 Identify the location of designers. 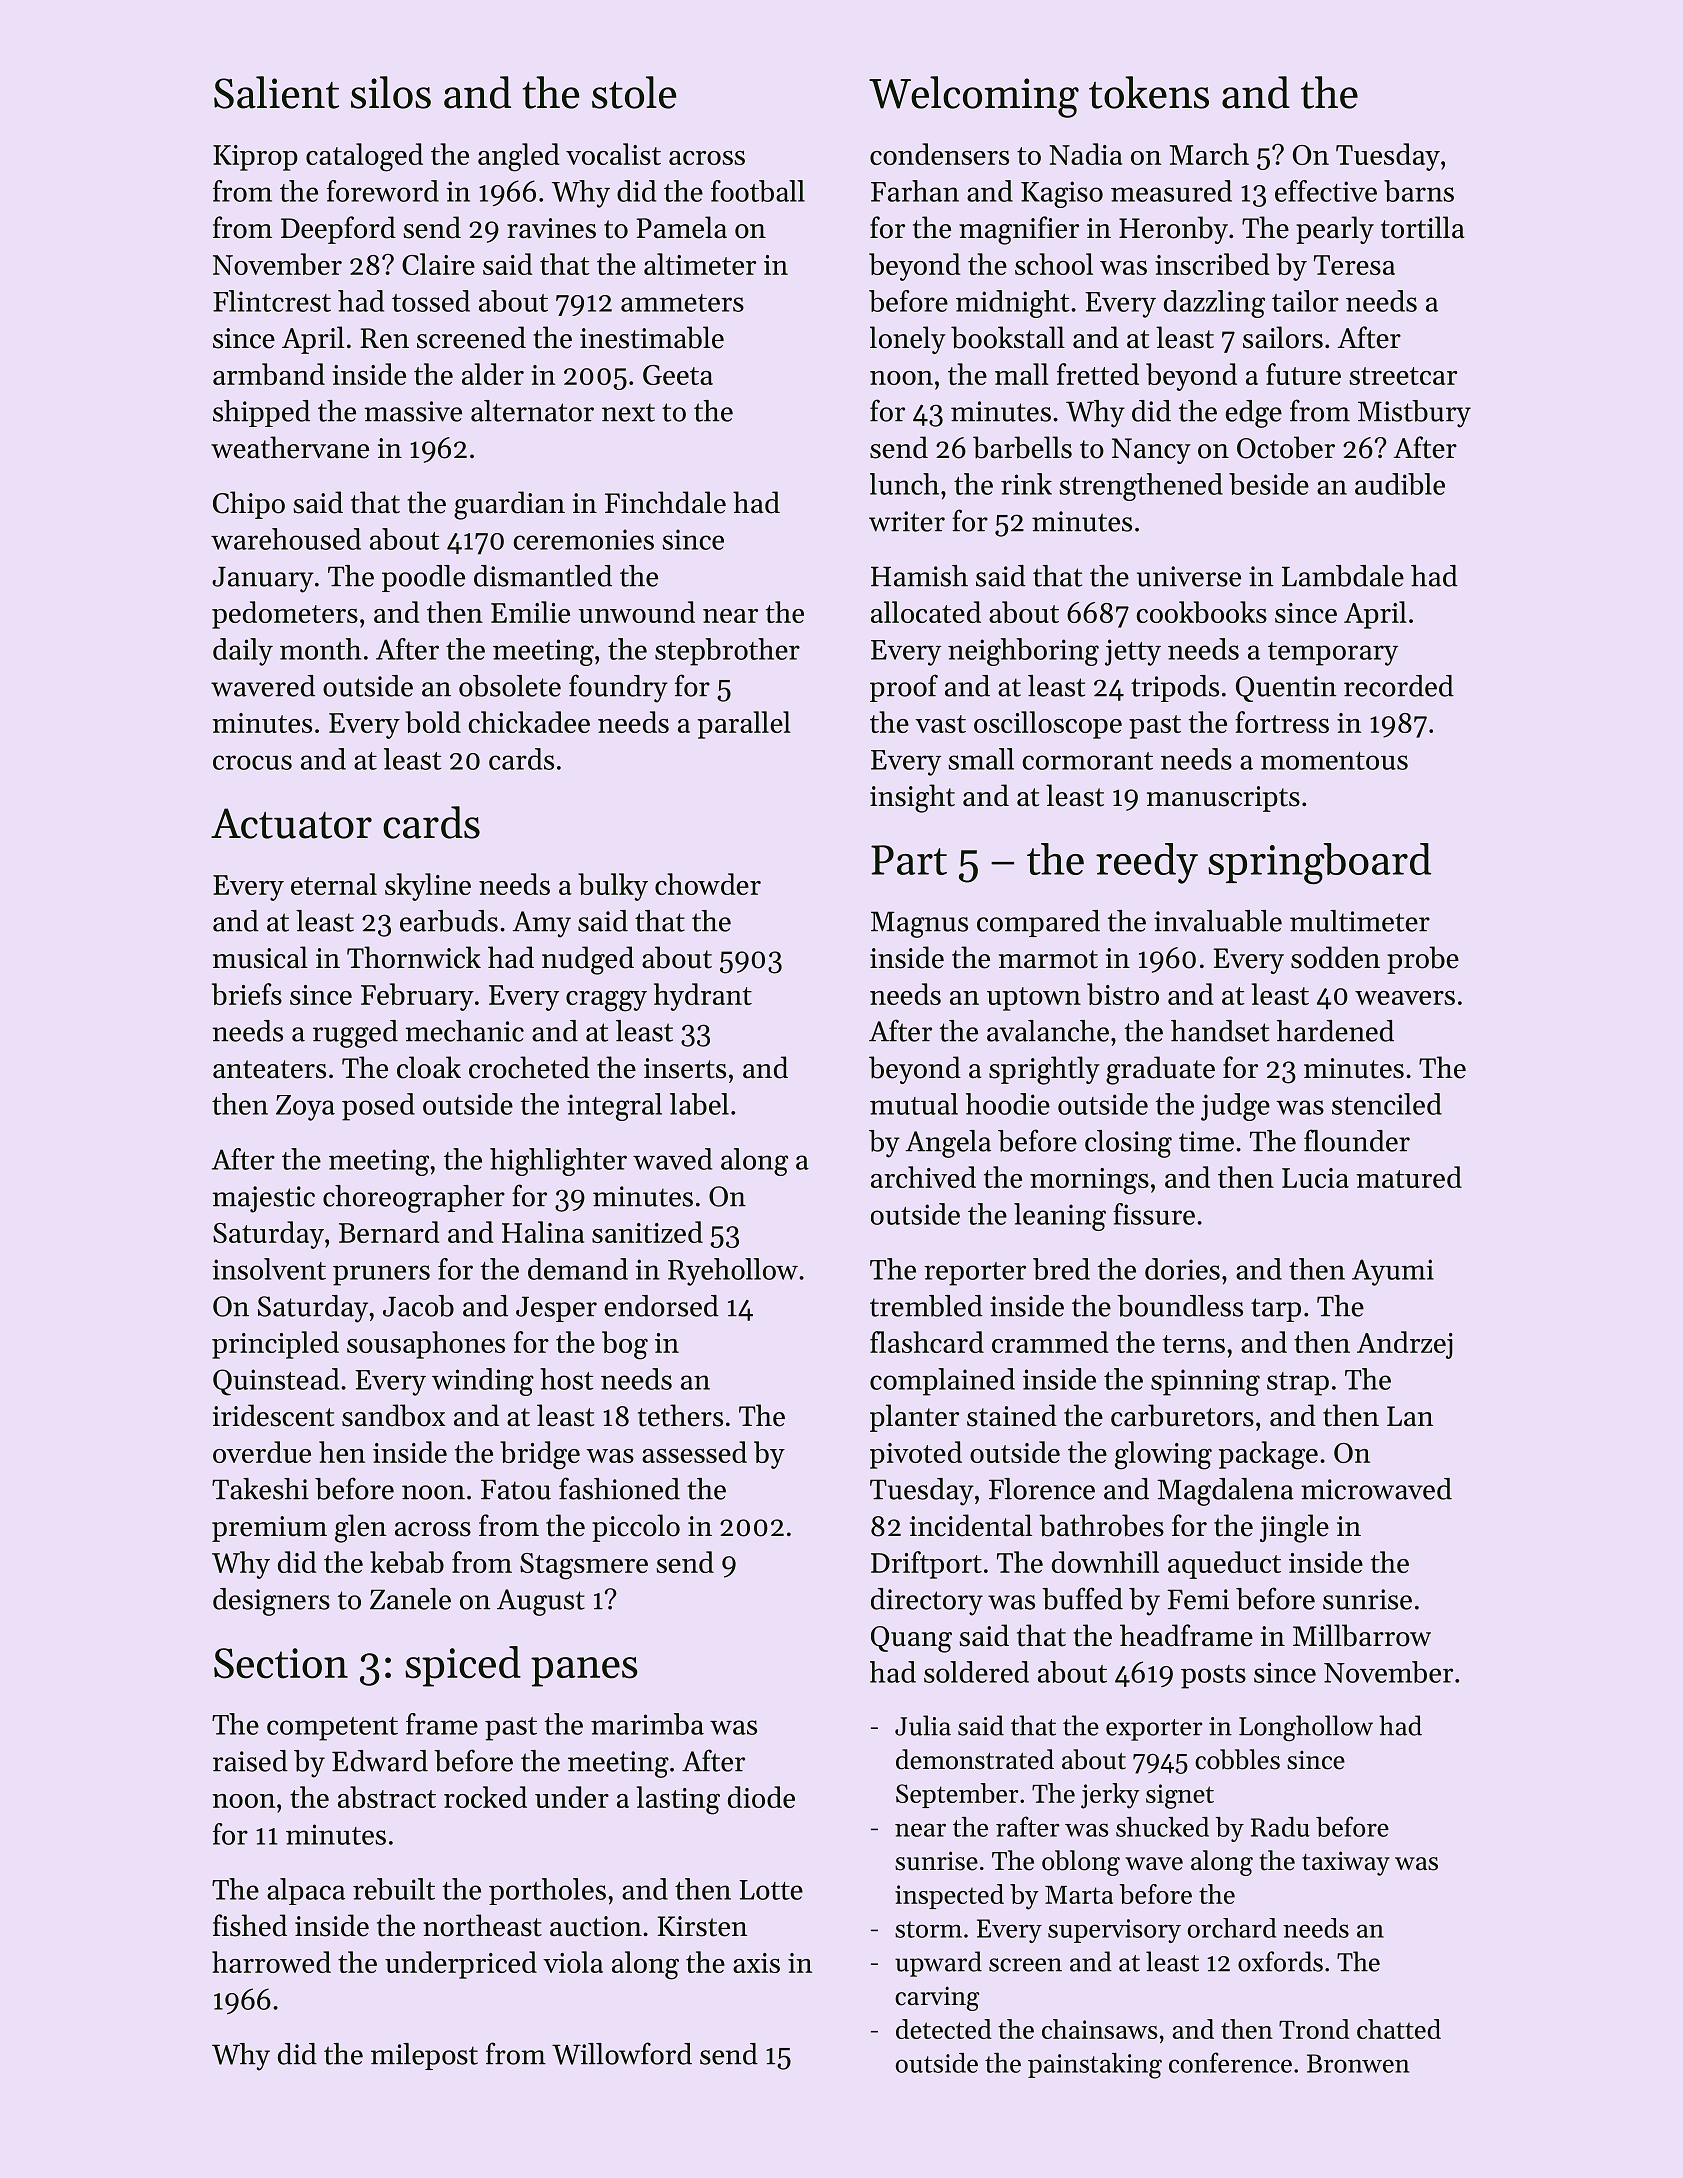
(271, 1602).
